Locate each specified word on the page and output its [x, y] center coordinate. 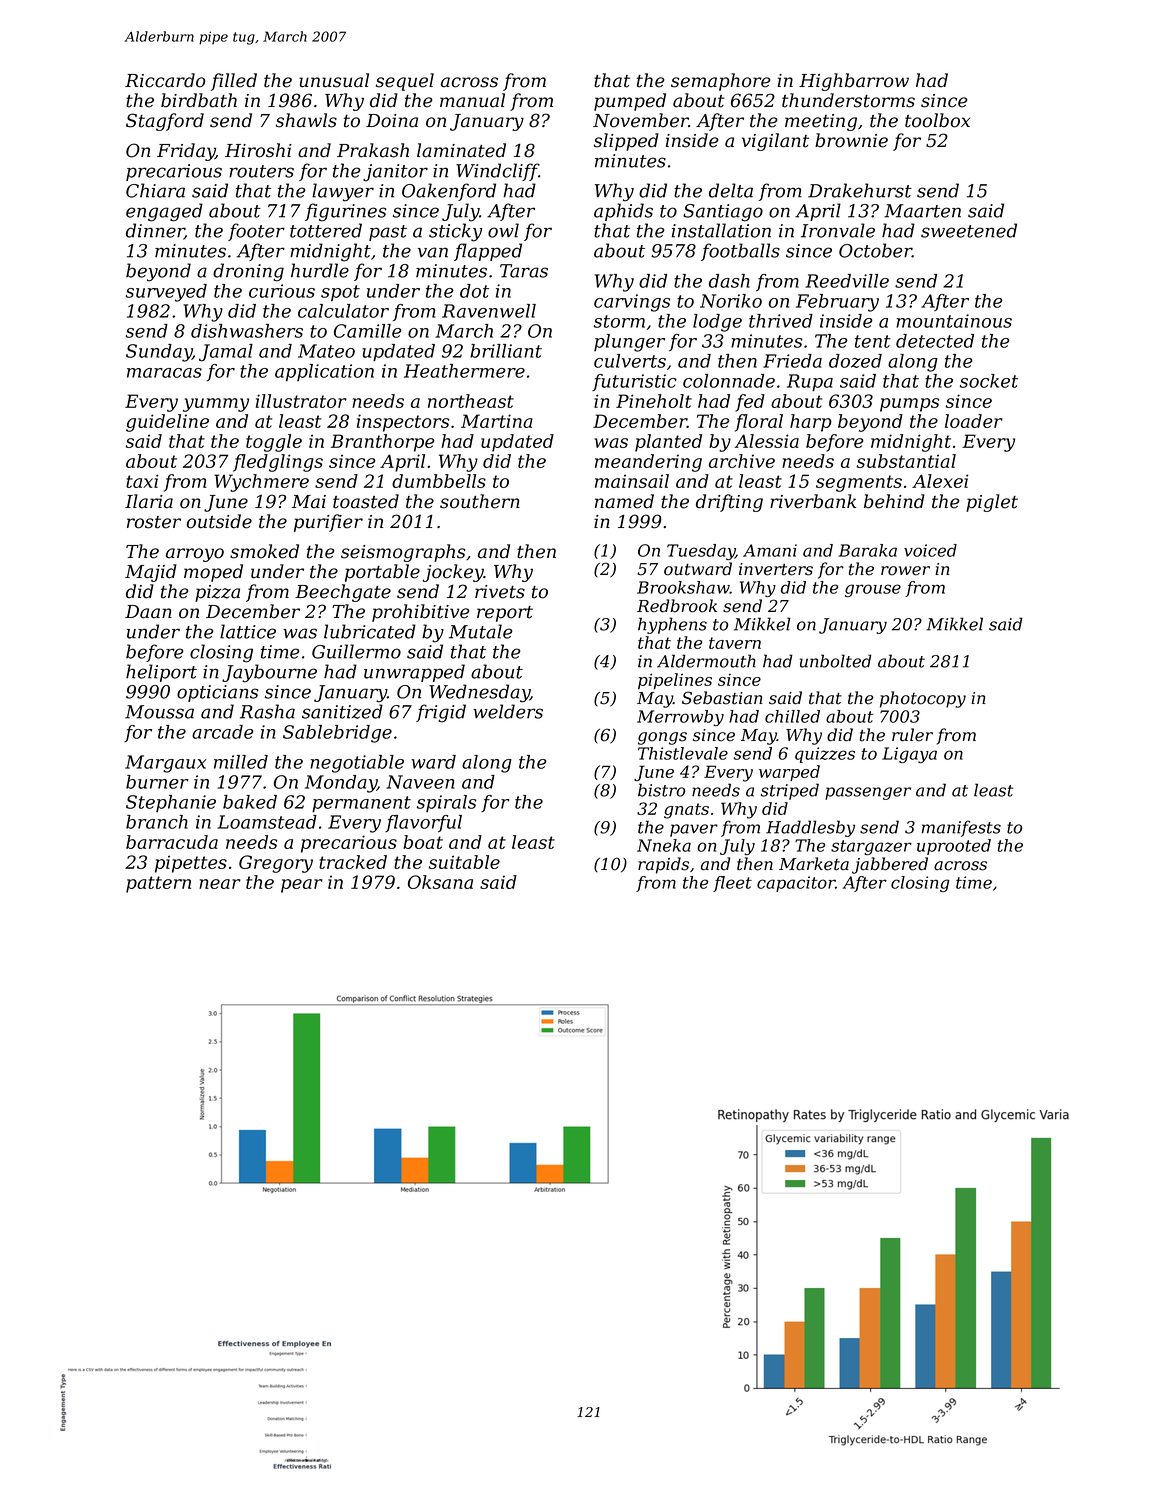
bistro [661, 790]
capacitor [796, 884]
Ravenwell [489, 311]
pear [302, 886]
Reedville [847, 281]
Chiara [155, 190]
